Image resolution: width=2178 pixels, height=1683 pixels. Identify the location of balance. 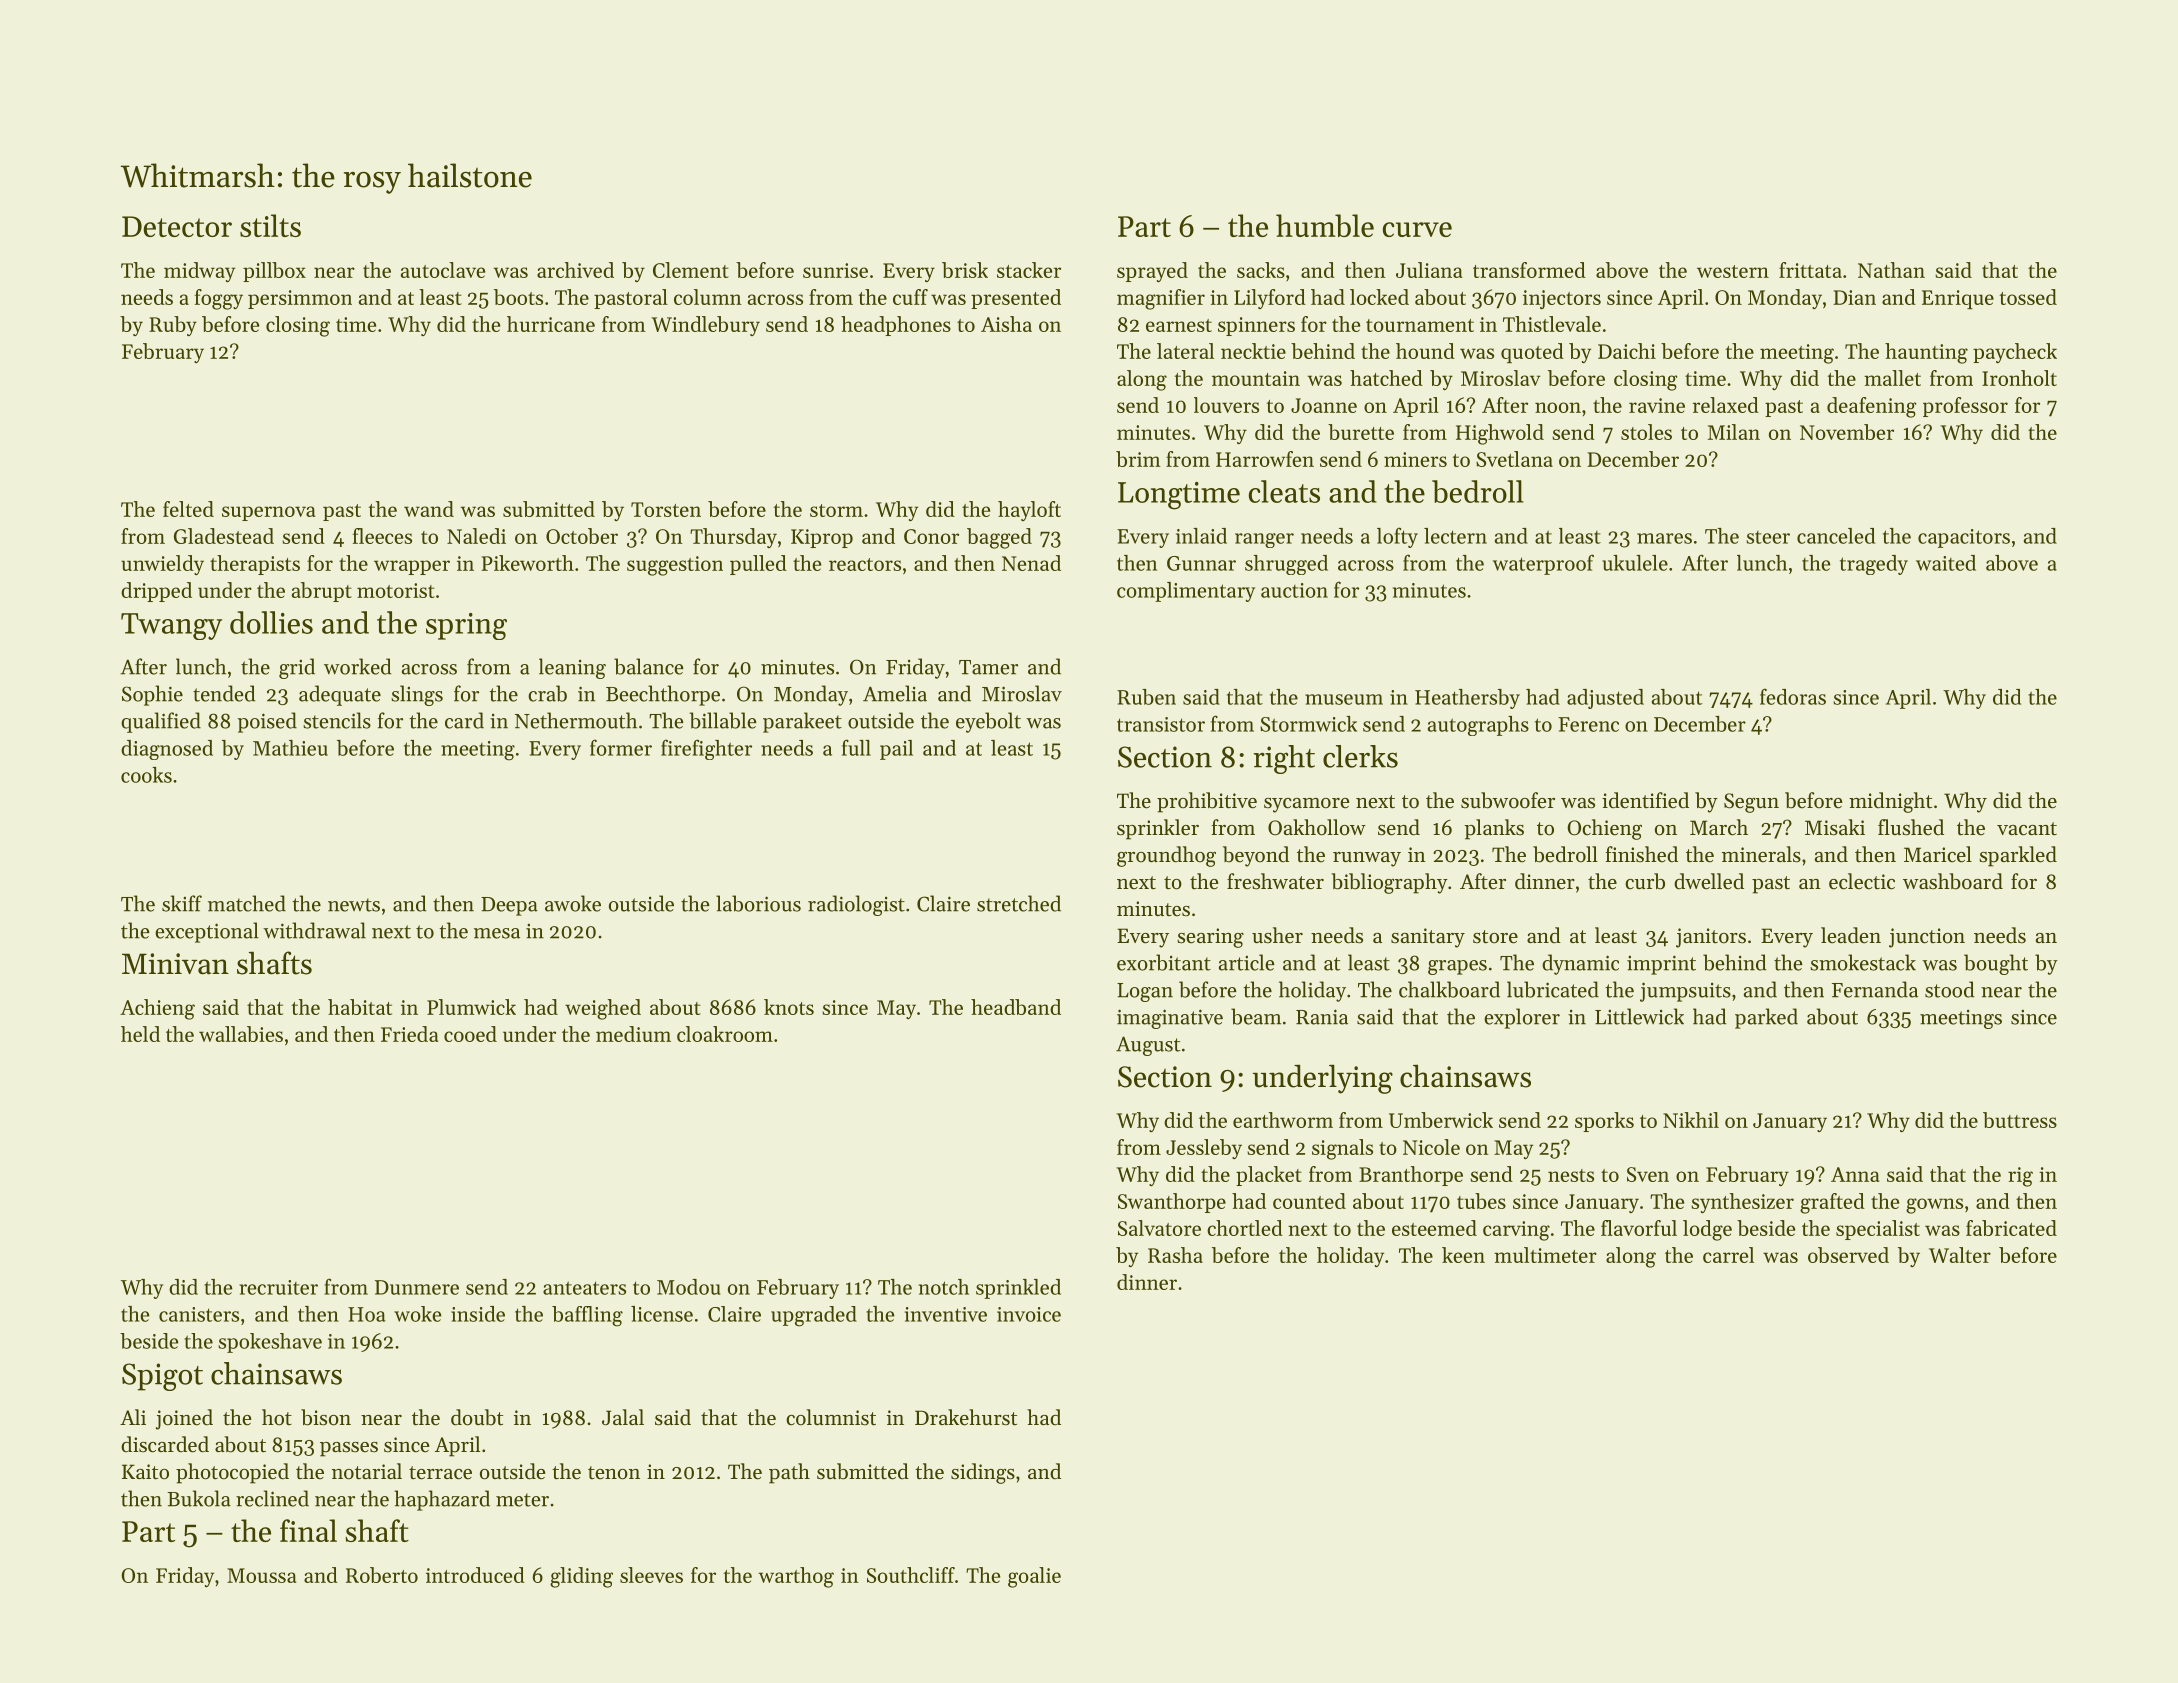
(649, 666).
